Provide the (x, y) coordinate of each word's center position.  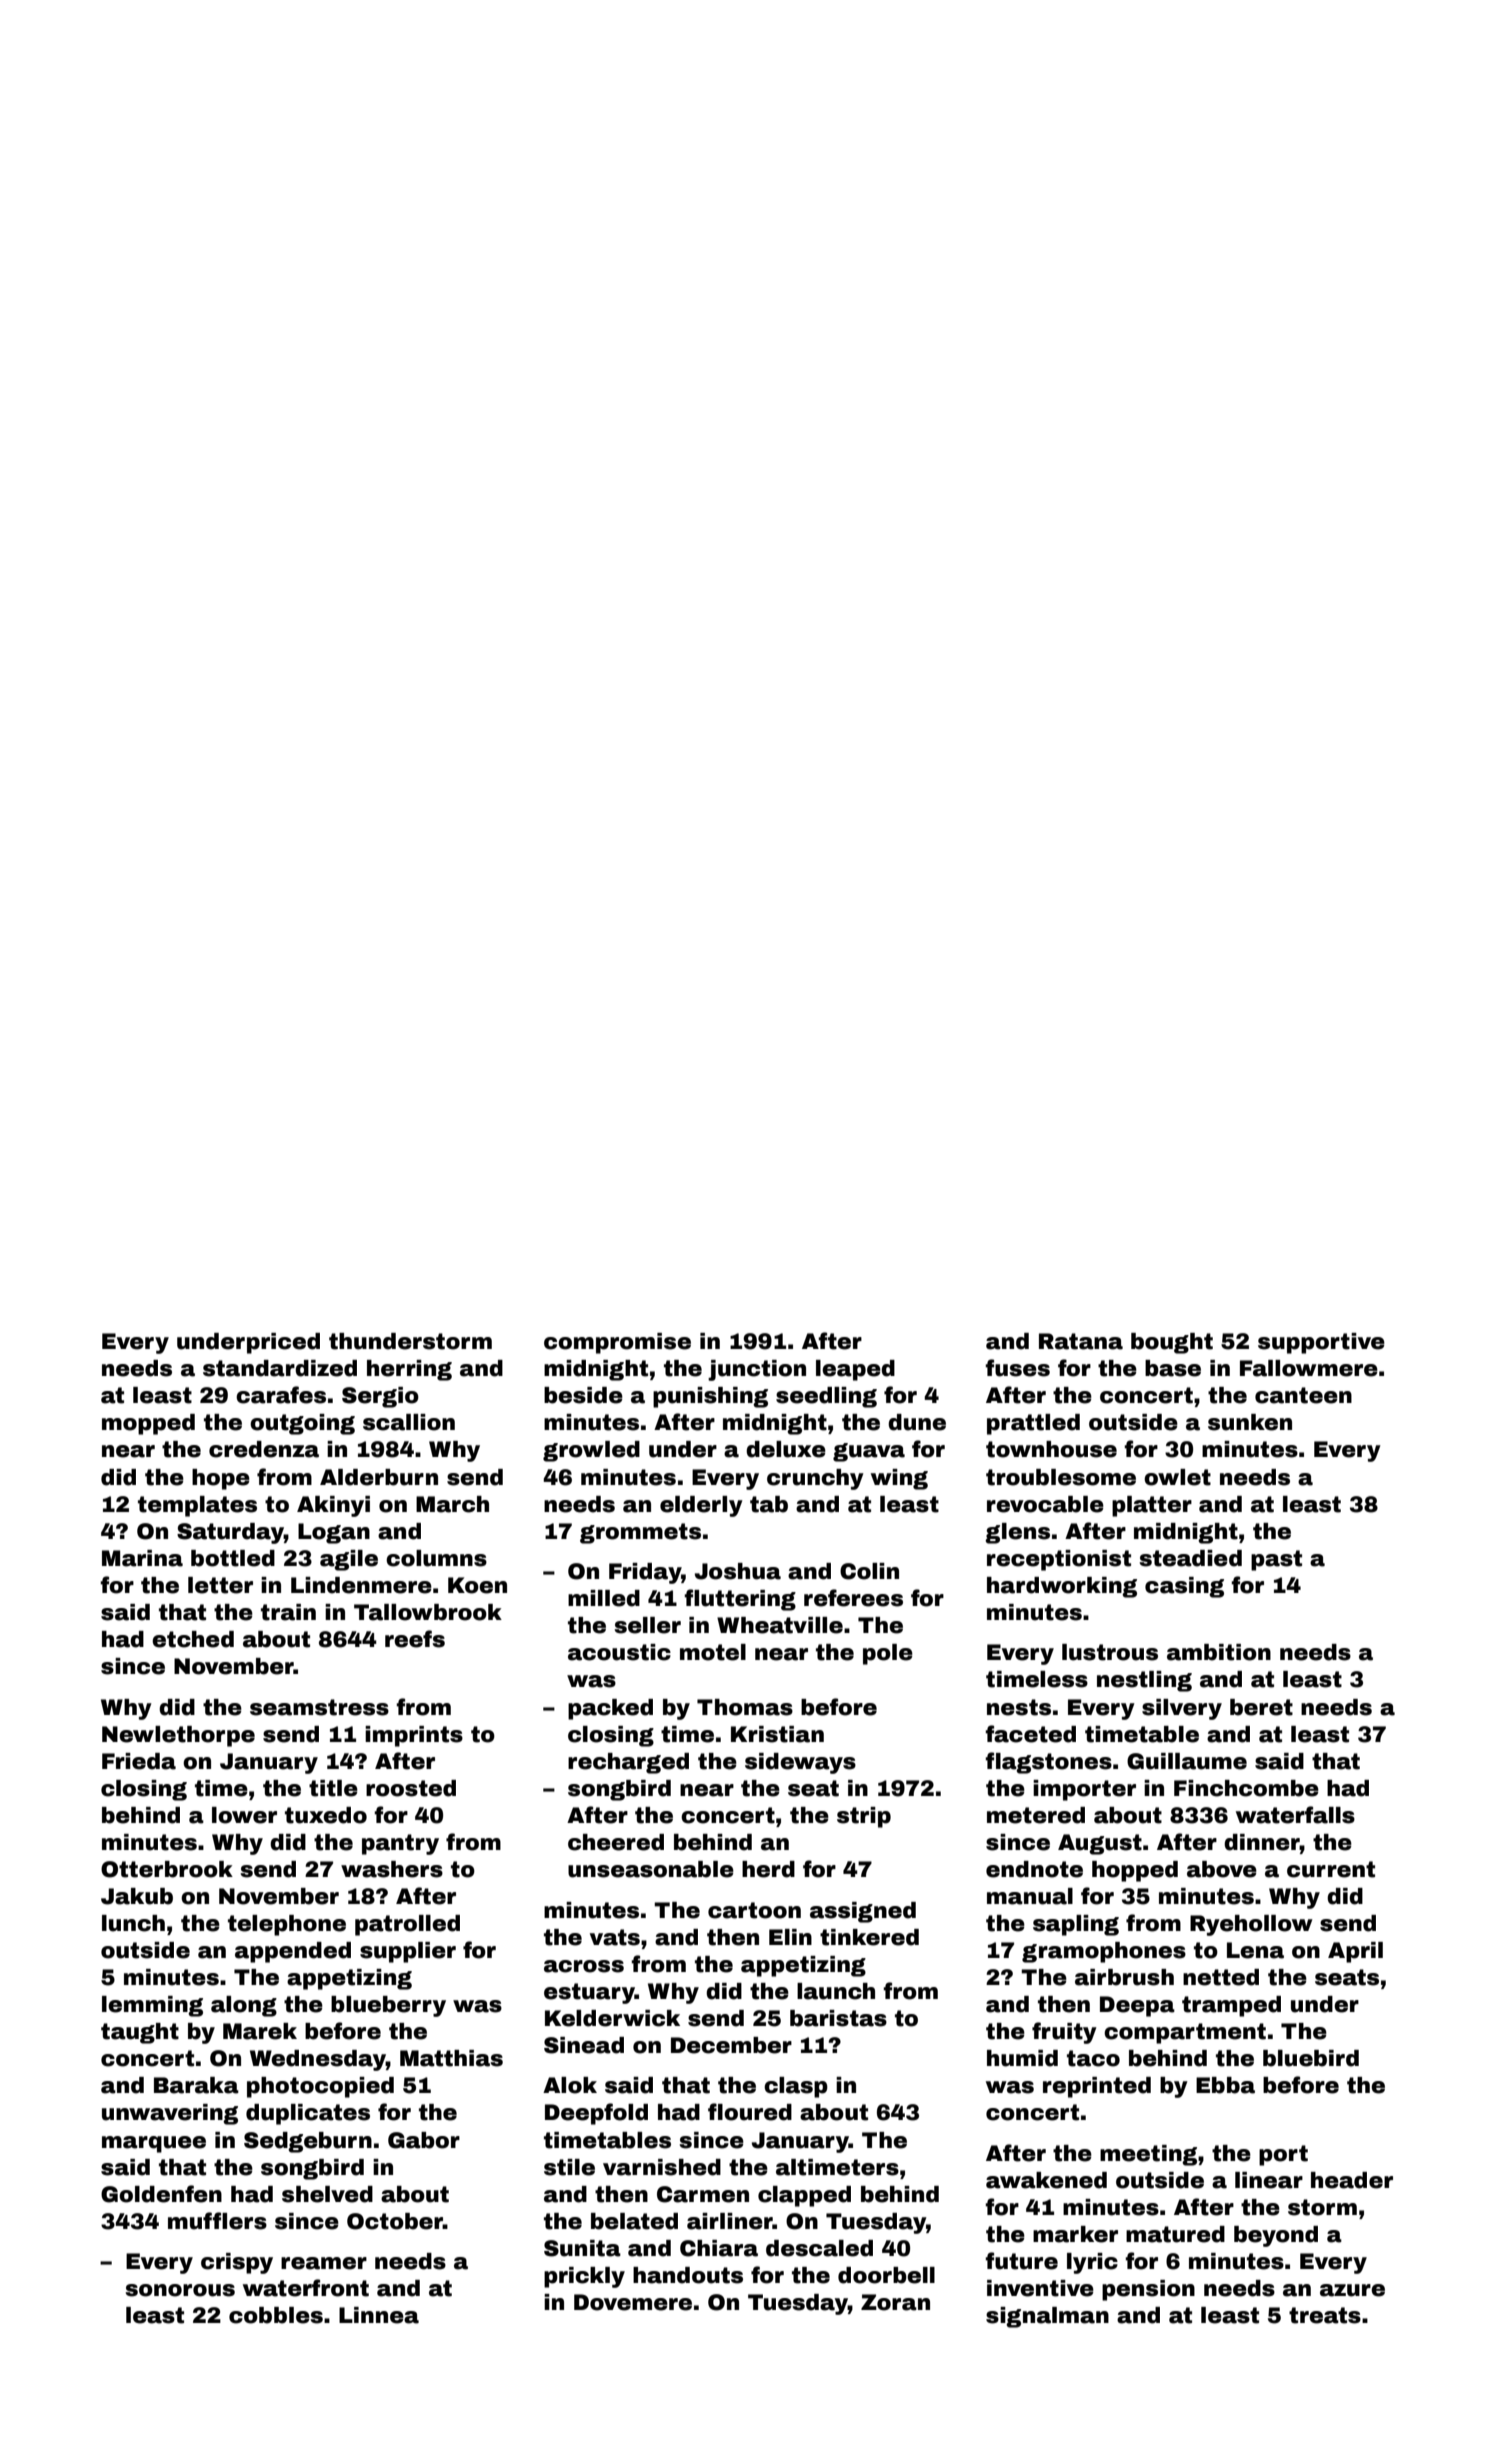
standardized (280, 1368)
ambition (1219, 1652)
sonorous (180, 2290)
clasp (796, 2087)
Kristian (777, 1734)
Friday (645, 1573)
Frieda (139, 1761)
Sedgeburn (308, 2142)
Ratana (1081, 1341)
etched (193, 1639)
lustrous (1110, 1652)
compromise (617, 1343)
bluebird (1311, 2058)
